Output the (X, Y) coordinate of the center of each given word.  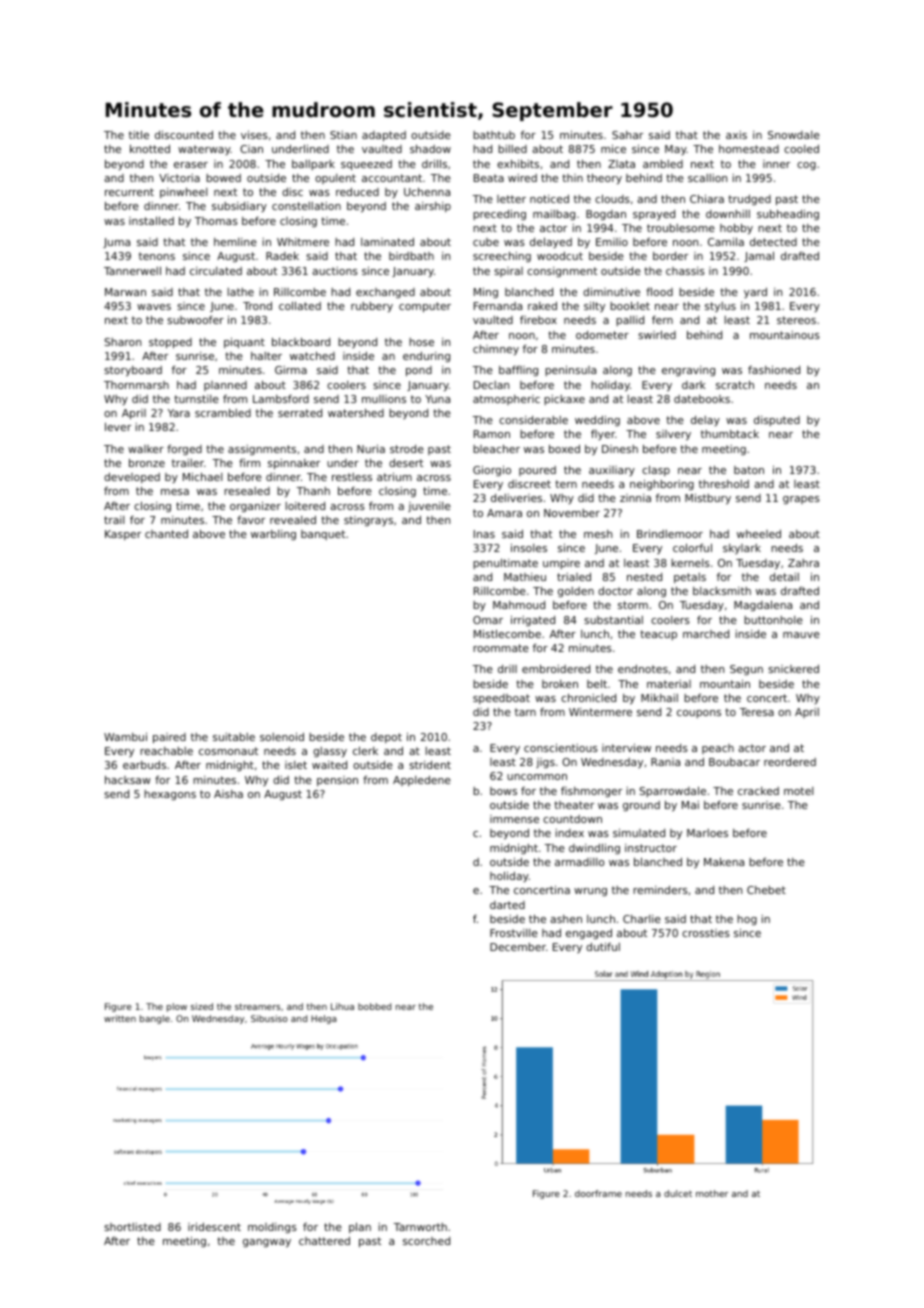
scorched (426, 1241)
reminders (660, 890)
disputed (777, 421)
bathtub (494, 135)
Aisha (228, 794)
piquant (244, 342)
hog (747, 920)
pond (419, 371)
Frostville (514, 933)
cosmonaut (228, 751)
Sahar (627, 135)
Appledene (422, 781)
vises (254, 134)
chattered (324, 1241)
